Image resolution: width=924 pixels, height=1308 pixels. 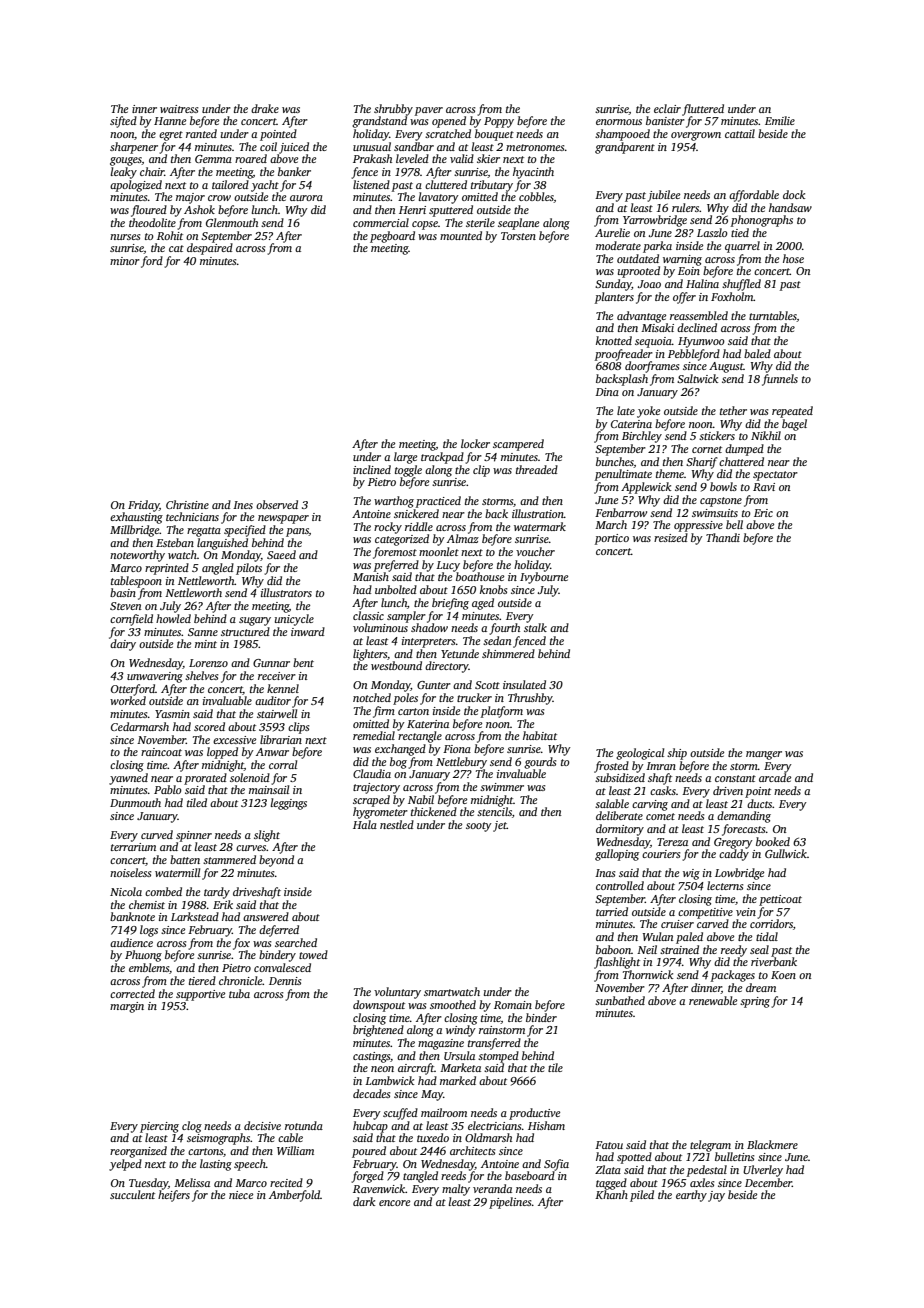 I want to click on Khanh, so click(x=611, y=1194).
